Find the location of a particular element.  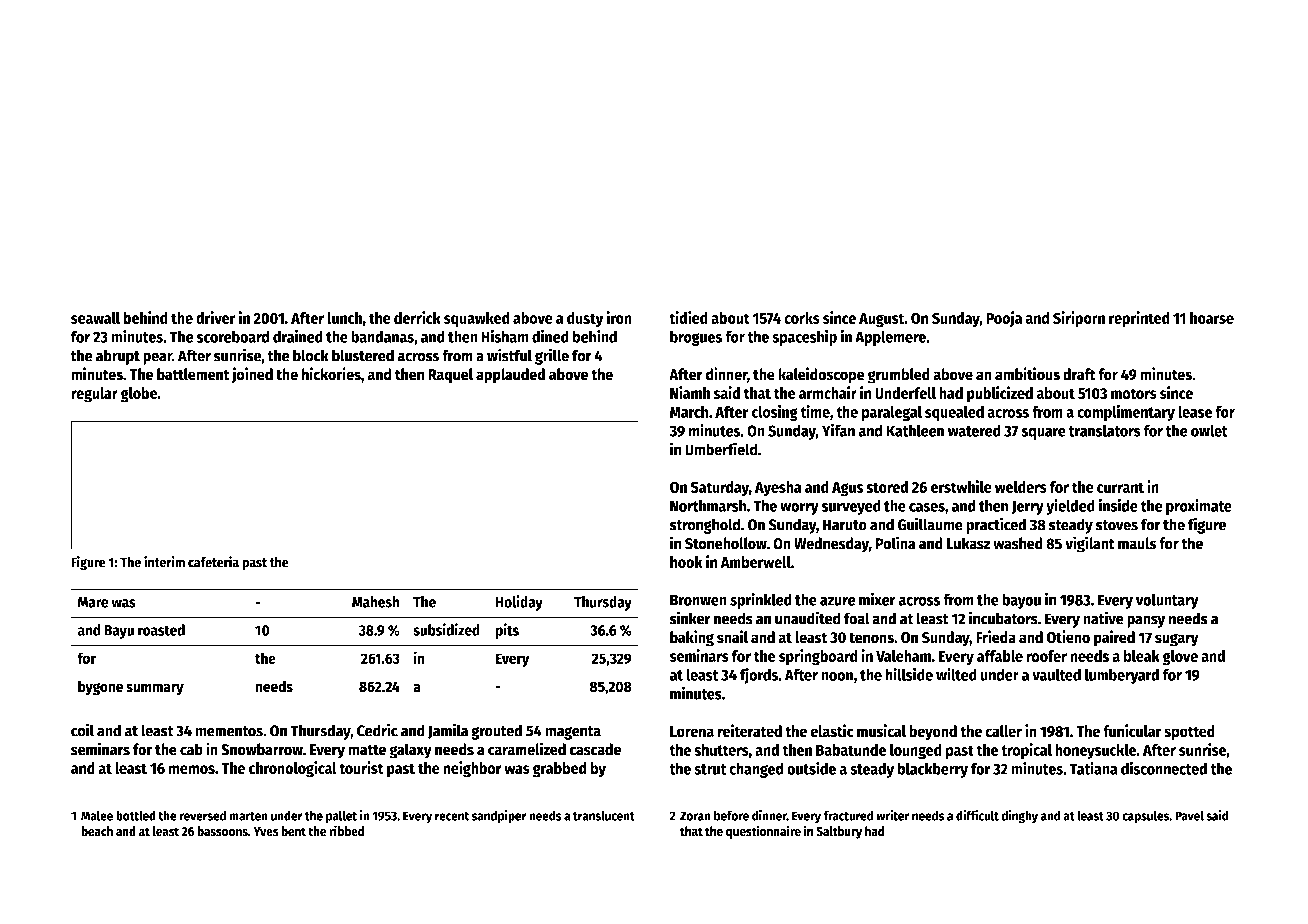

interim is located at coordinates (164, 562).
